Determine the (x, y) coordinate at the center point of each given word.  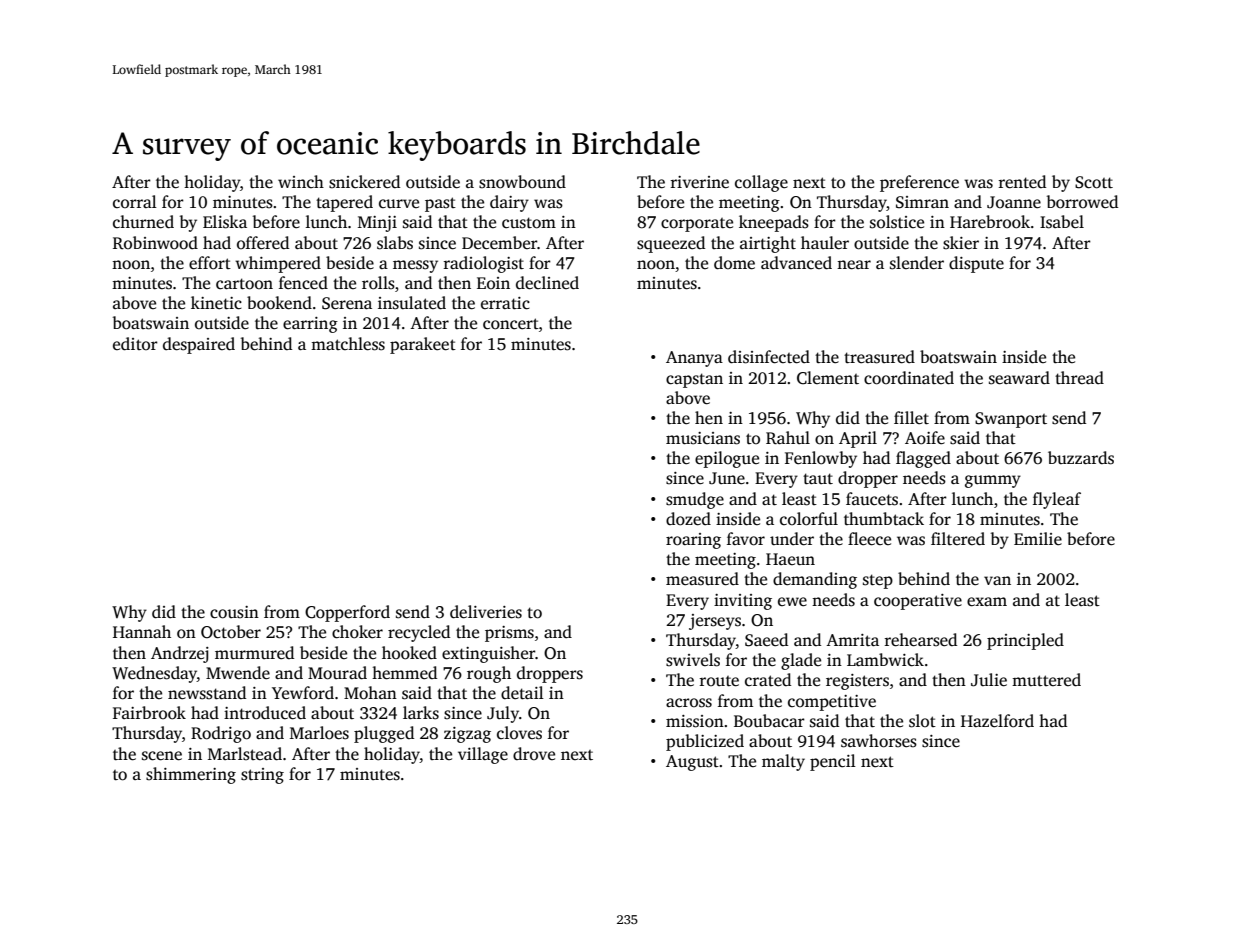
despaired (199, 345)
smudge (695, 500)
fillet (911, 418)
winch (301, 181)
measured (702, 579)
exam (987, 602)
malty (783, 762)
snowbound (522, 182)
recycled (419, 633)
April (858, 439)
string (262, 776)
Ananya (694, 359)
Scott (1094, 182)
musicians (703, 438)
